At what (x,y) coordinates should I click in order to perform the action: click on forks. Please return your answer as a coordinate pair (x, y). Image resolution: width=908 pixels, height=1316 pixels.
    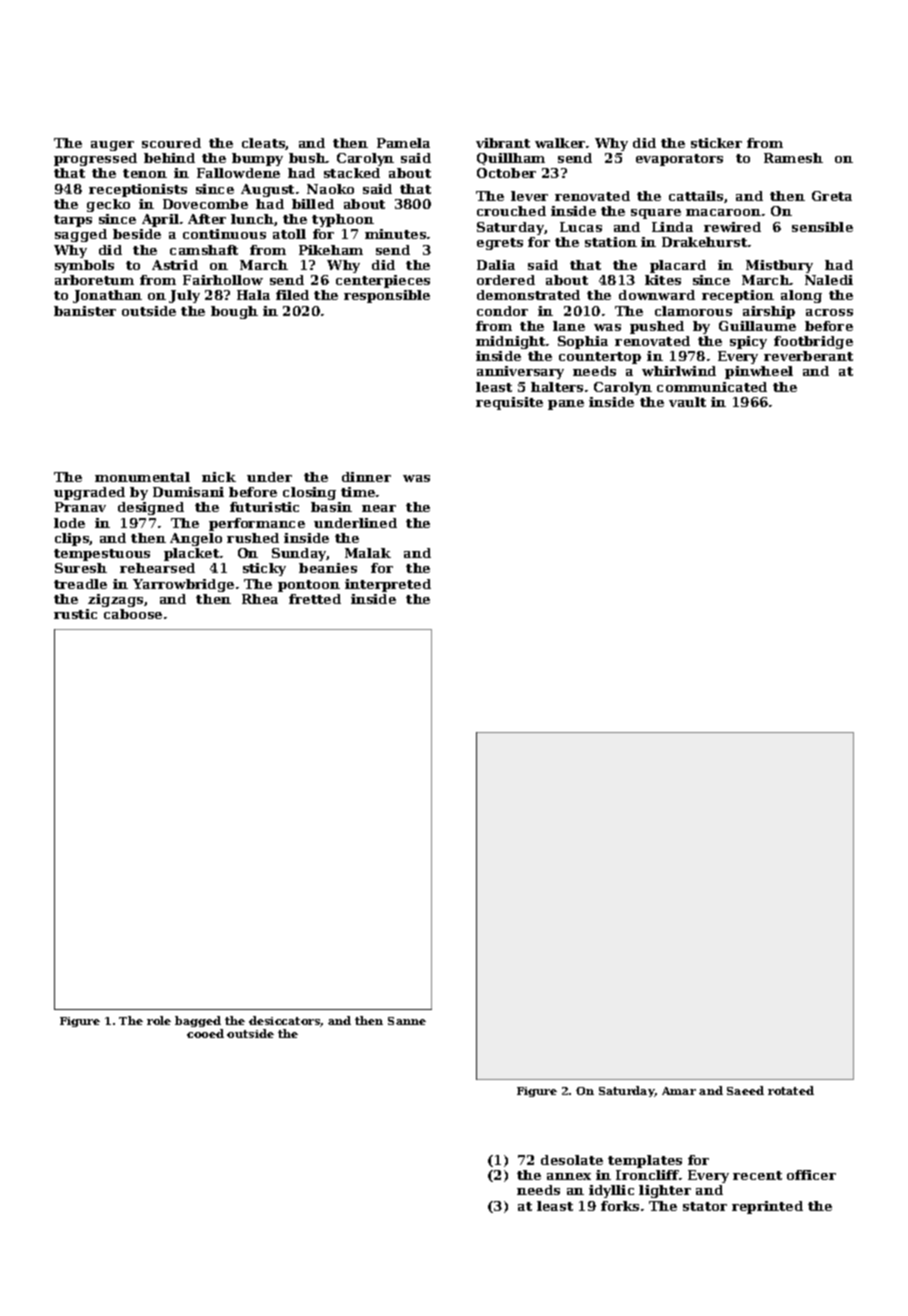
    Looking at the image, I should click on (620, 1206).
